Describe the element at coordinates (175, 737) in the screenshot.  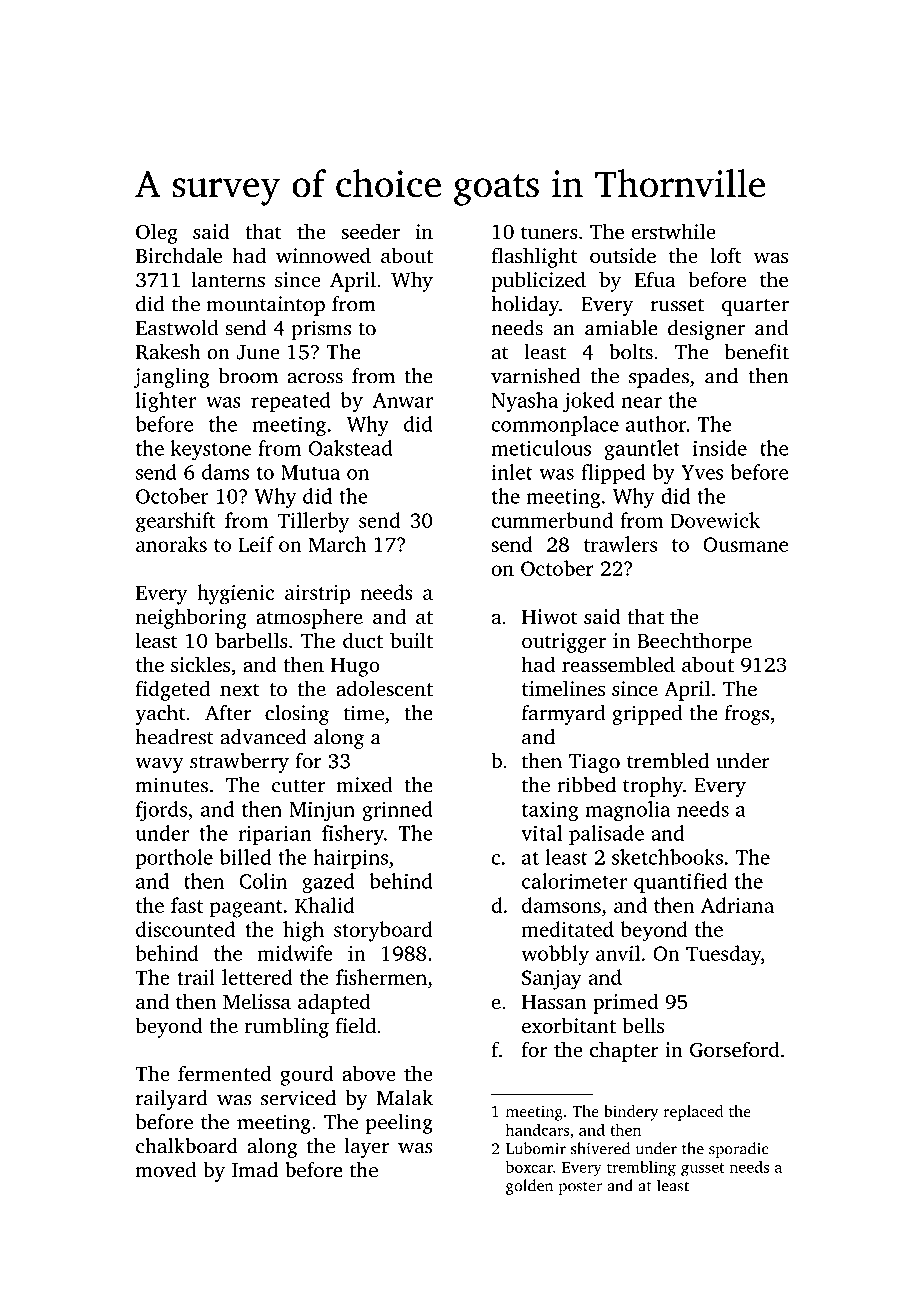
I see `headrest` at that location.
